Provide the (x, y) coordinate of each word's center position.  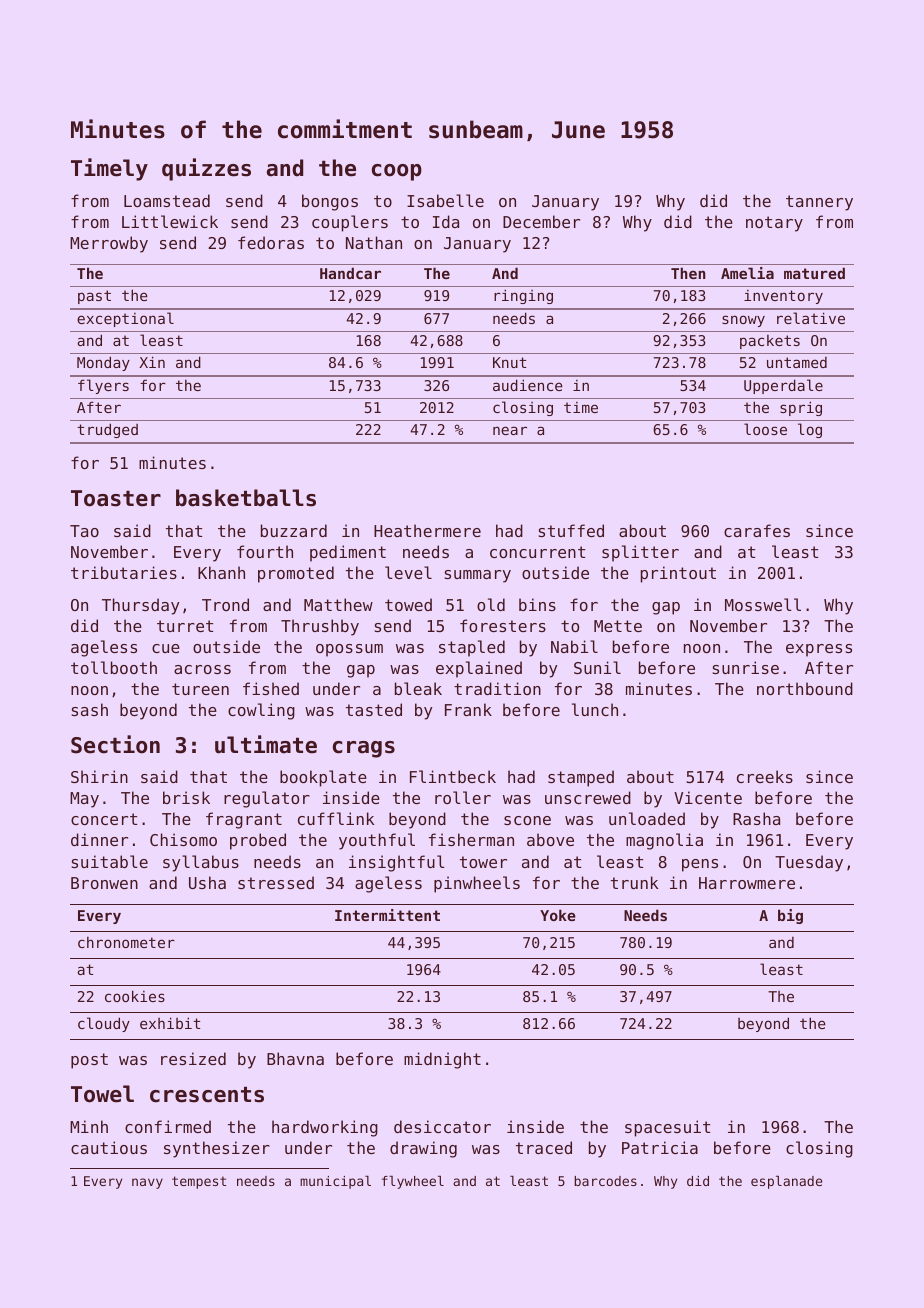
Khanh (221, 572)
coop (397, 172)
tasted (374, 709)
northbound (805, 688)
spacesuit (667, 1128)
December (541, 221)
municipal (335, 1182)
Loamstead (167, 200)
